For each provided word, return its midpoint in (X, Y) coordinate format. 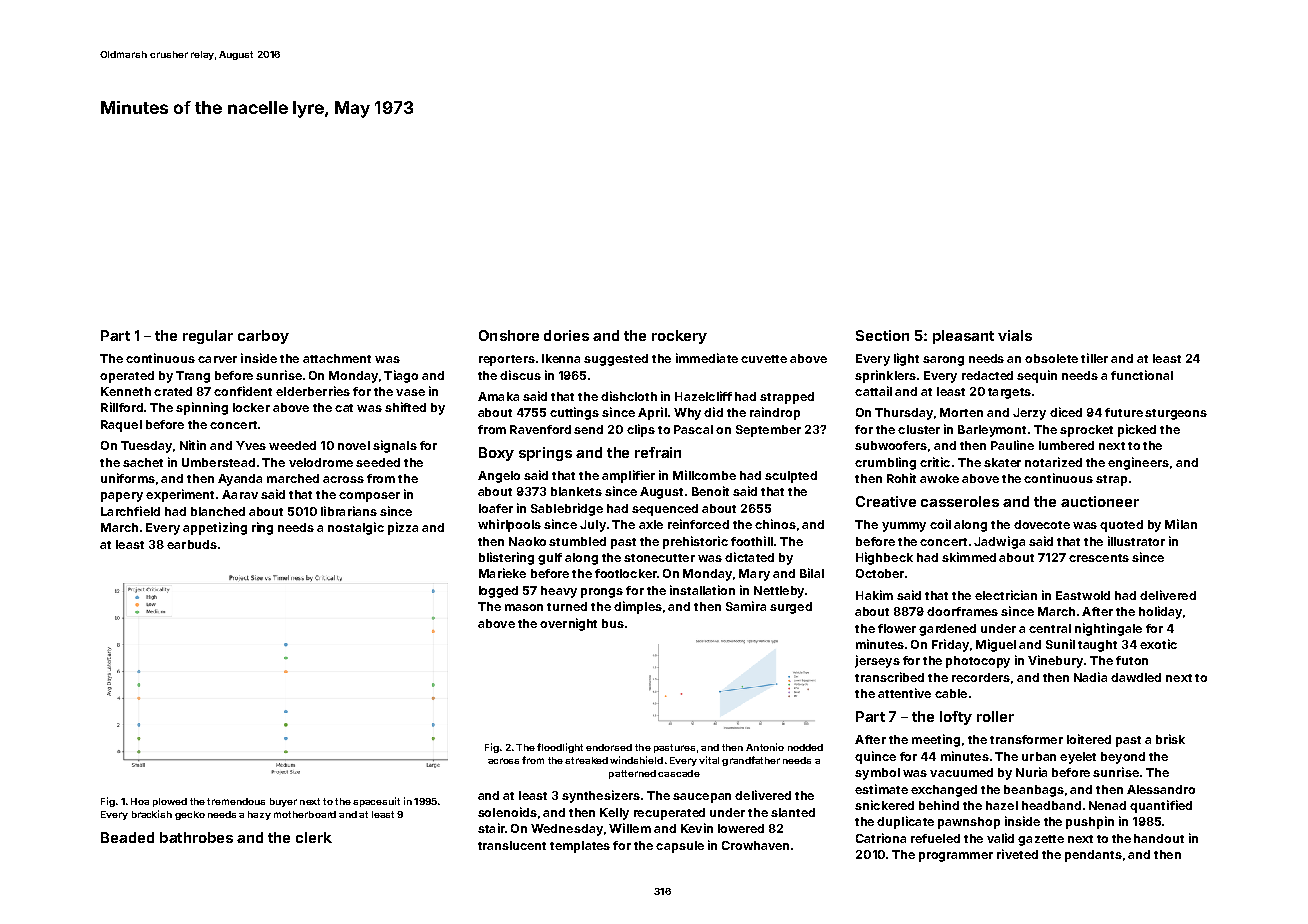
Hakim (874, 595)
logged (498, 592)
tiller (1094, 358)
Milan (1181, 524)
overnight (568, 624)
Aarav (240, 494)
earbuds (192, 544)
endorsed (609, 747)
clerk (314, 837)
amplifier (628, 476)
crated (173, 391)
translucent (512, 845)
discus (520, 375)
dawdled (1136, 677)
